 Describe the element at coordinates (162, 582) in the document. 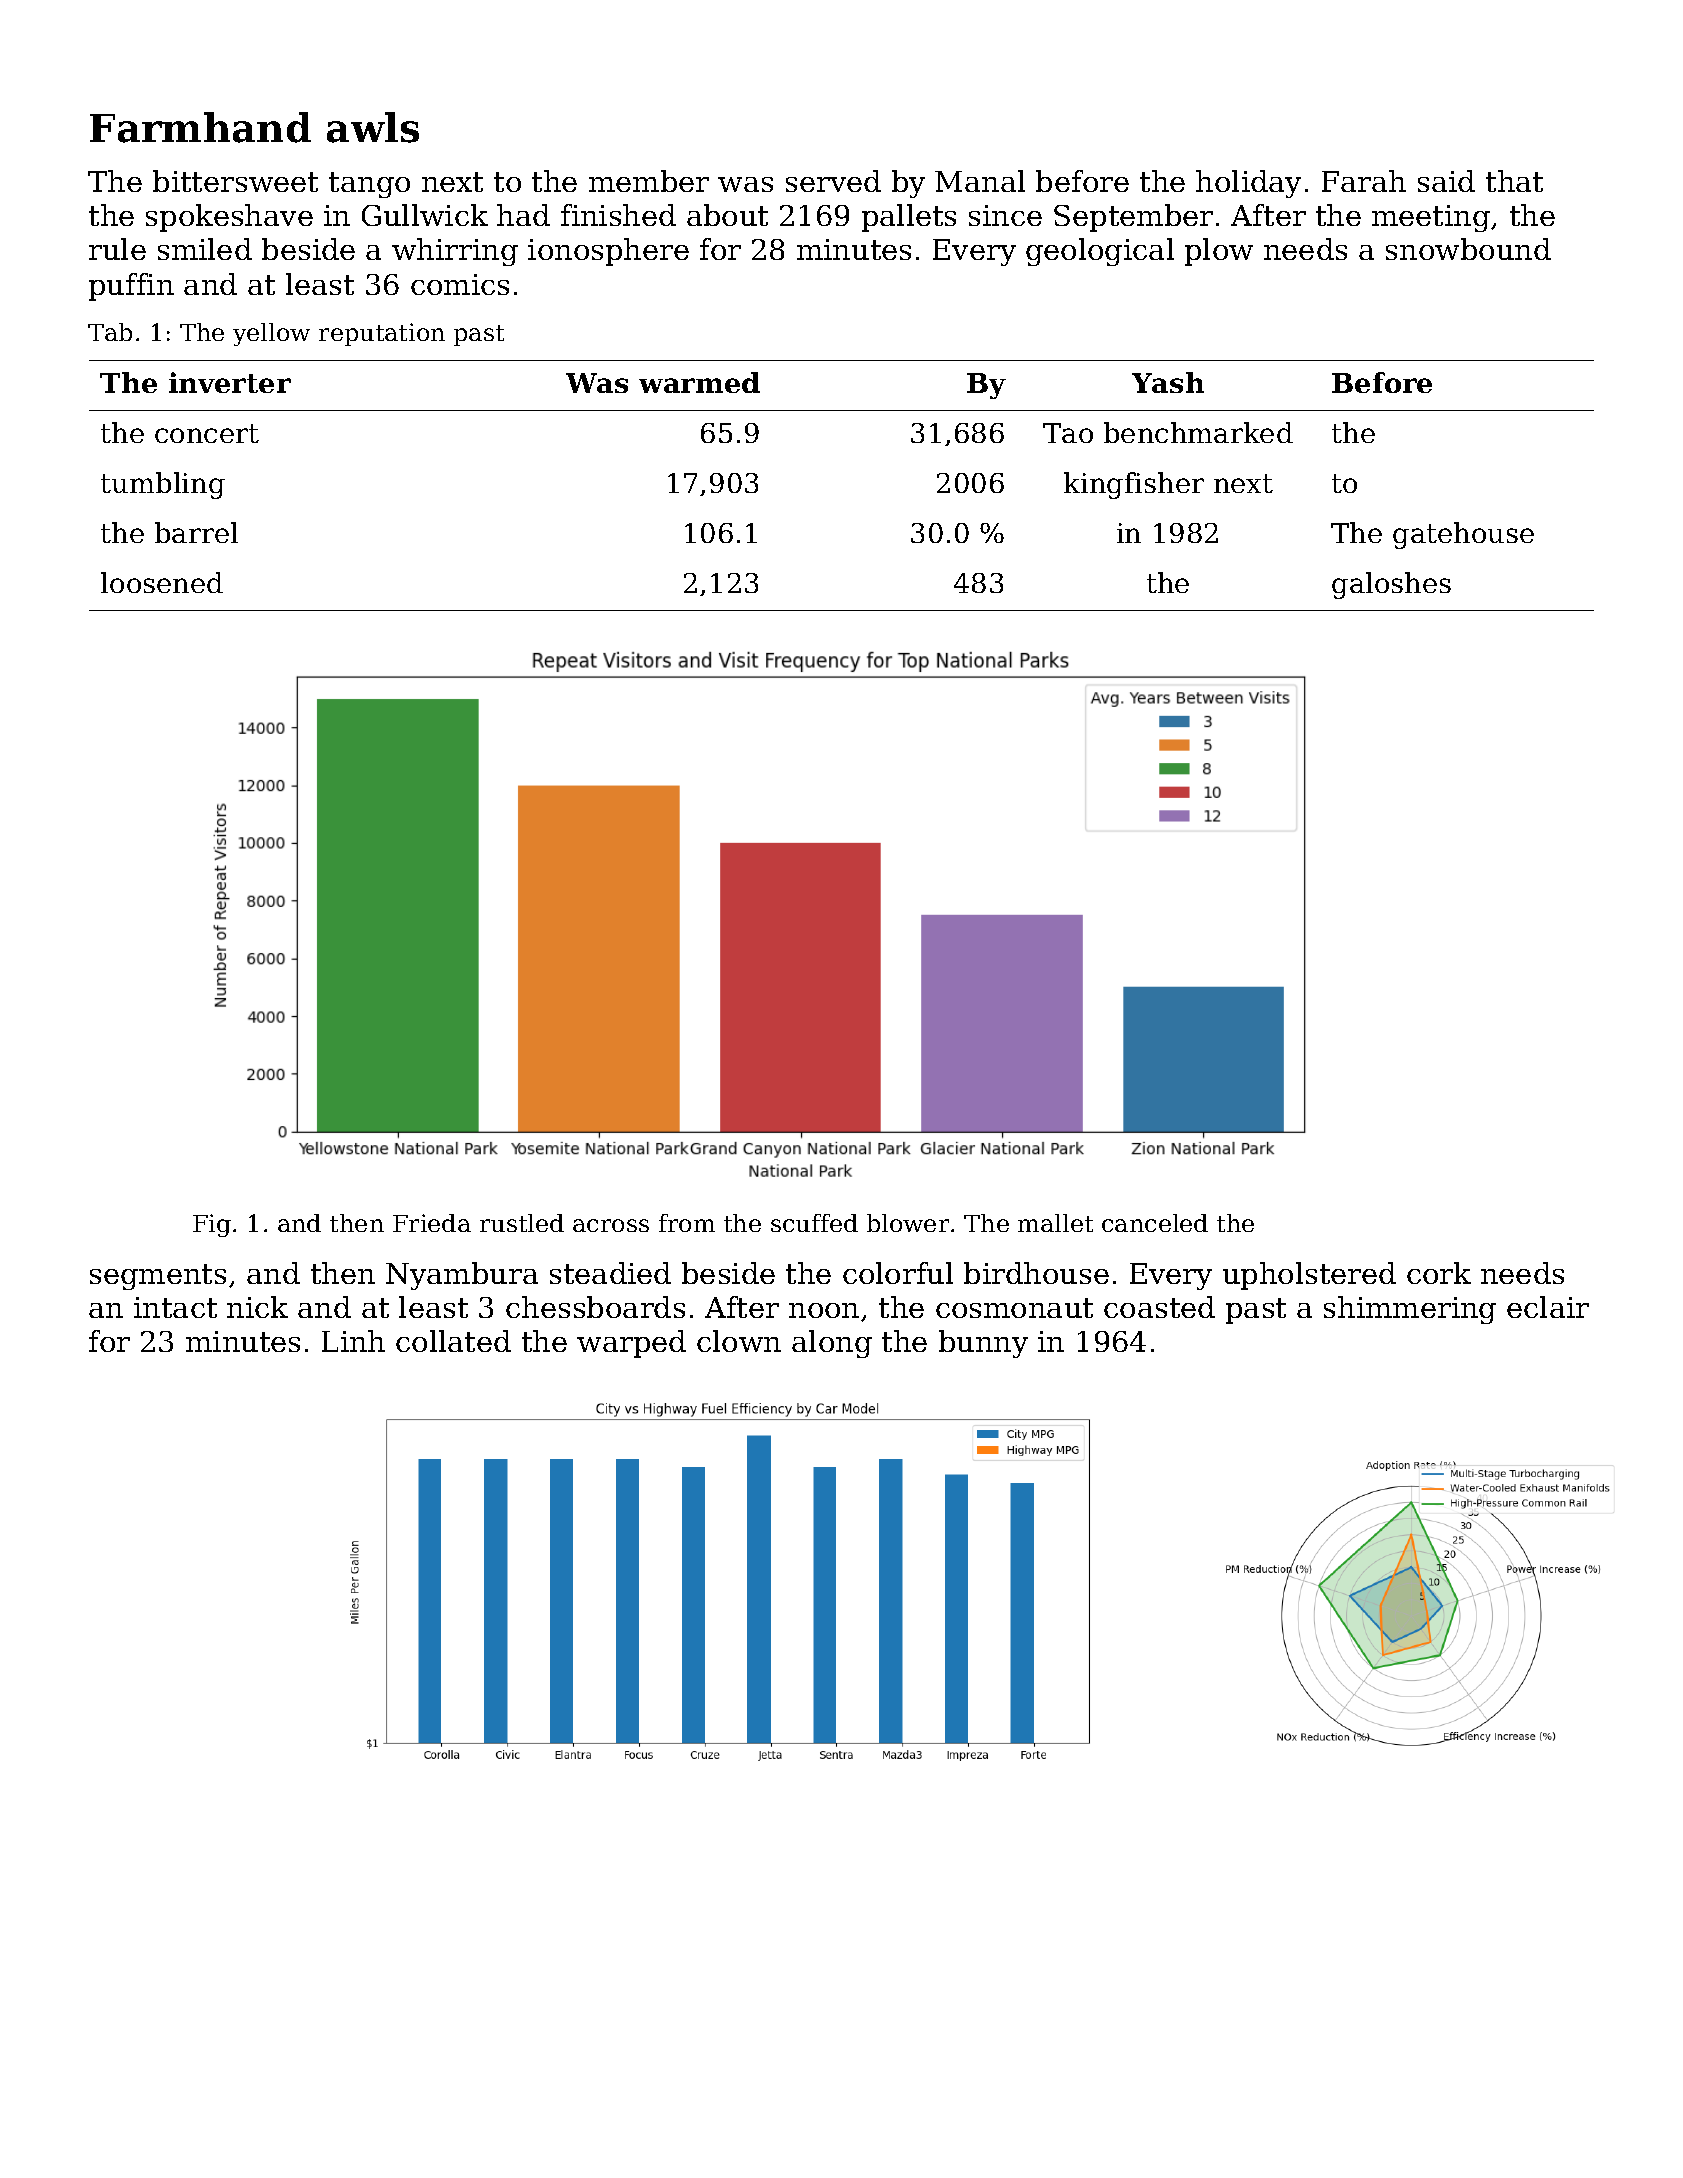

I see `loosened` at that location.
